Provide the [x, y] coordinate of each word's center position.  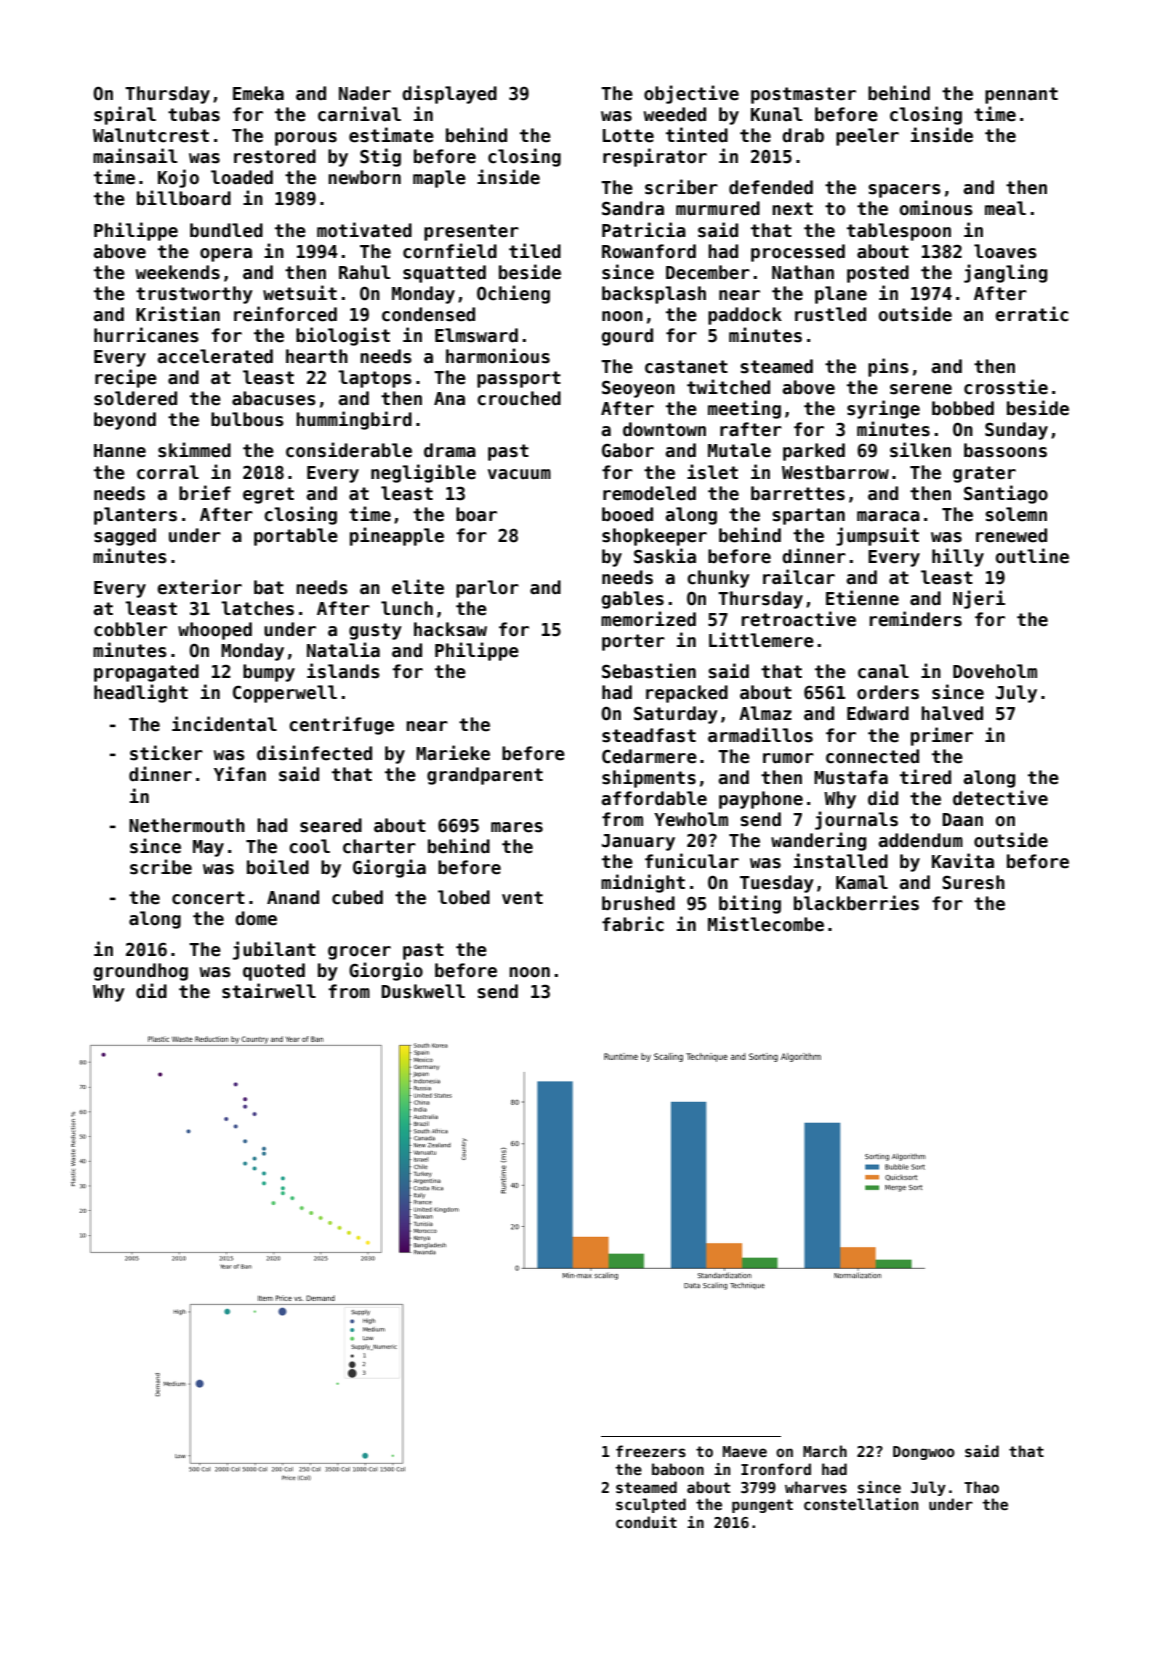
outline [1032, 556]
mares [517, 827]
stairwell [269, 991]
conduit [646, 1522]
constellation [861, 1504]
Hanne [120, 451]
